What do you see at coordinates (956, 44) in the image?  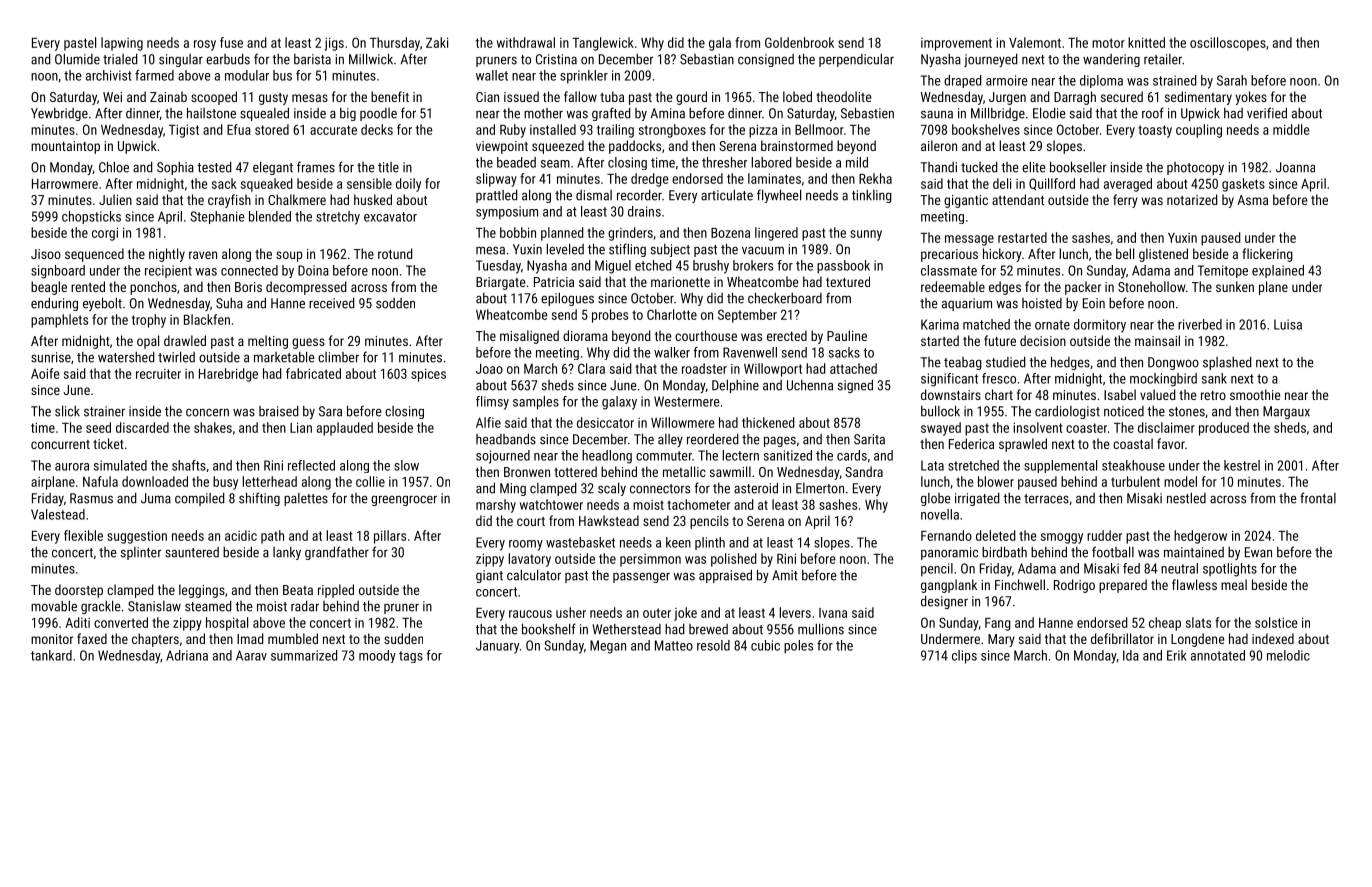 I see `improvement` at bounding box center [956, 44].
